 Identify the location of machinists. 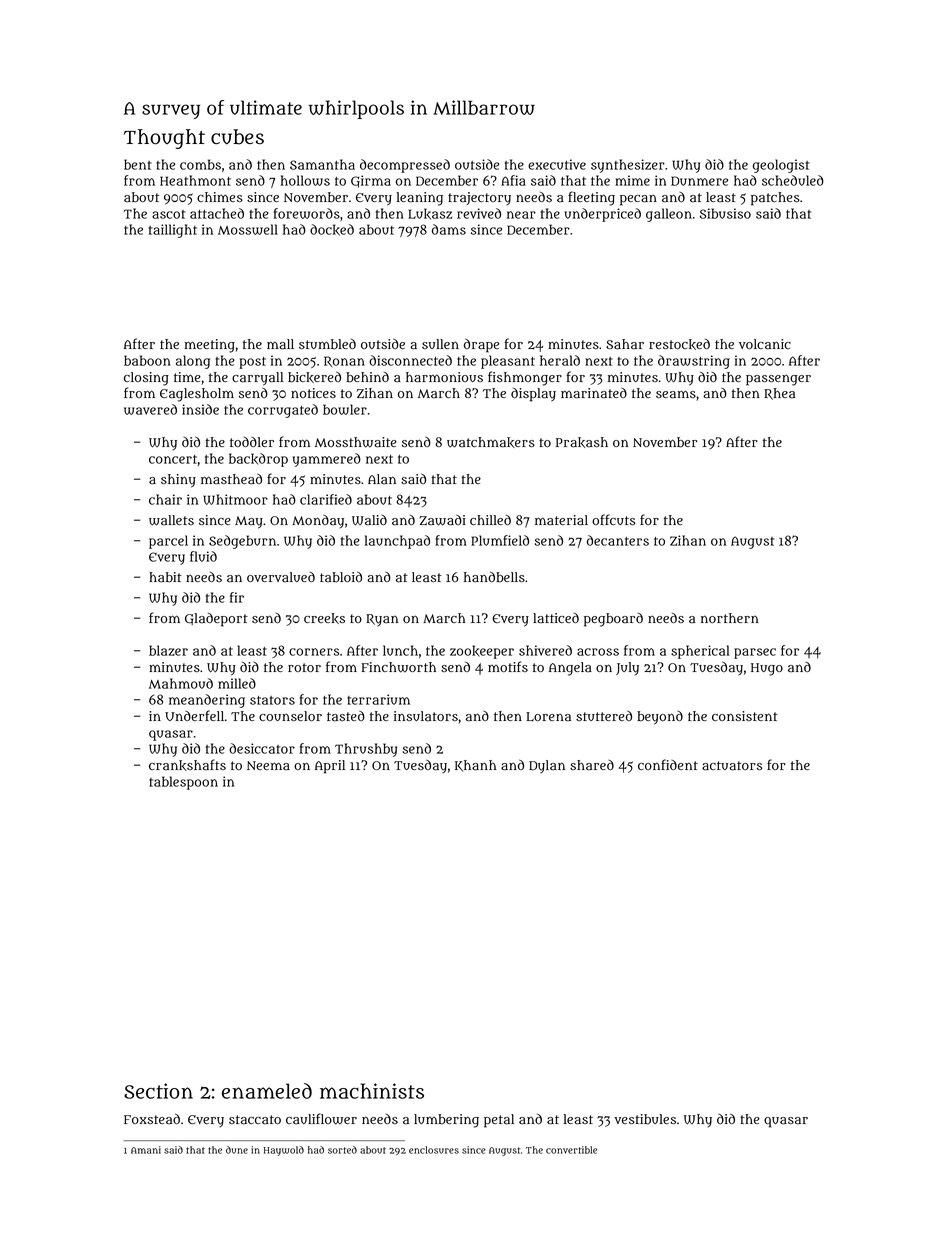
(372, 1091).
